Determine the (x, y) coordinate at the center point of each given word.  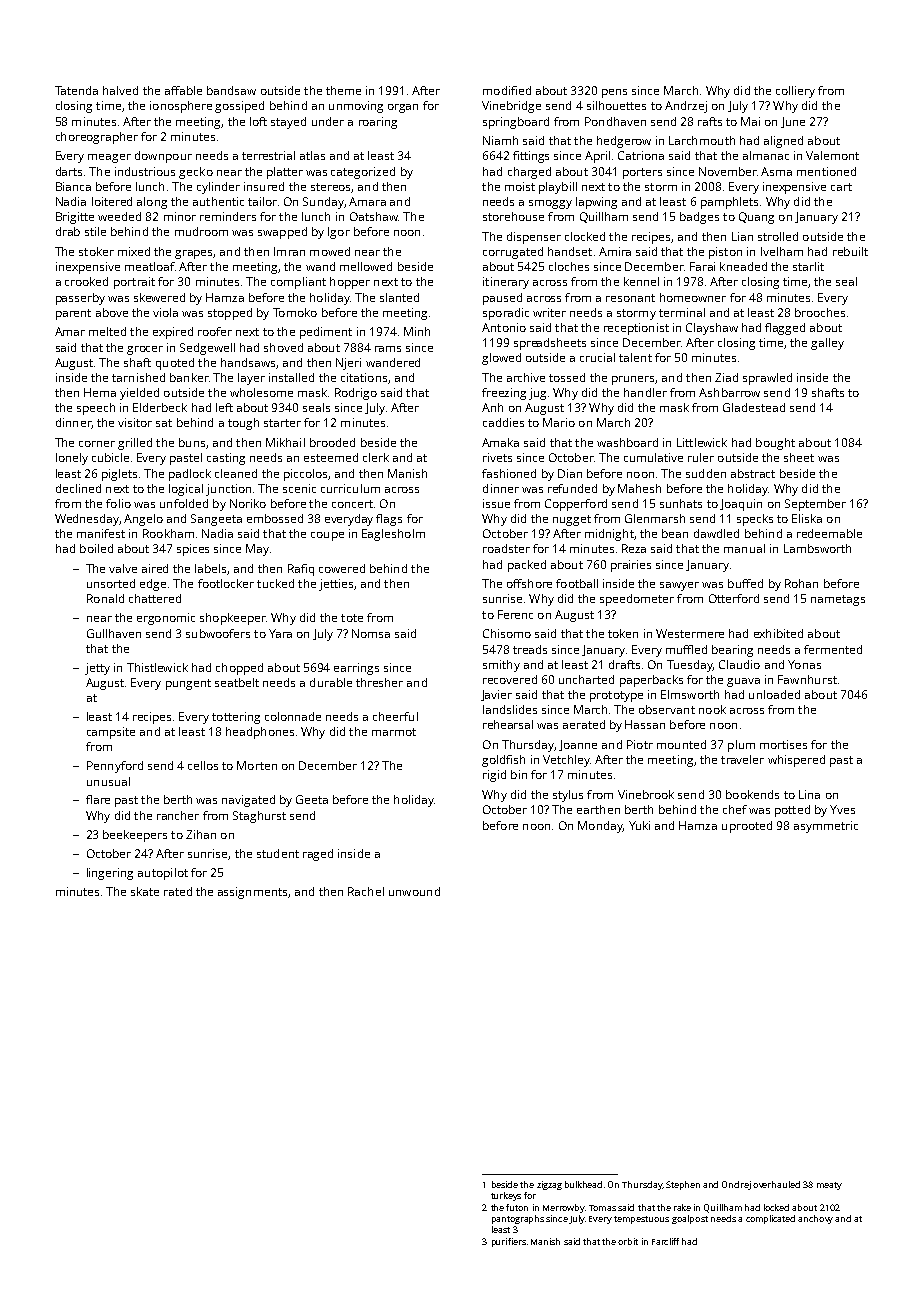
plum (741, 746)
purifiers (509, 1242)
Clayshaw (712, 329)
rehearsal (508, 724)
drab (68, 231)
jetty (97, 669)
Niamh (500, 140)
